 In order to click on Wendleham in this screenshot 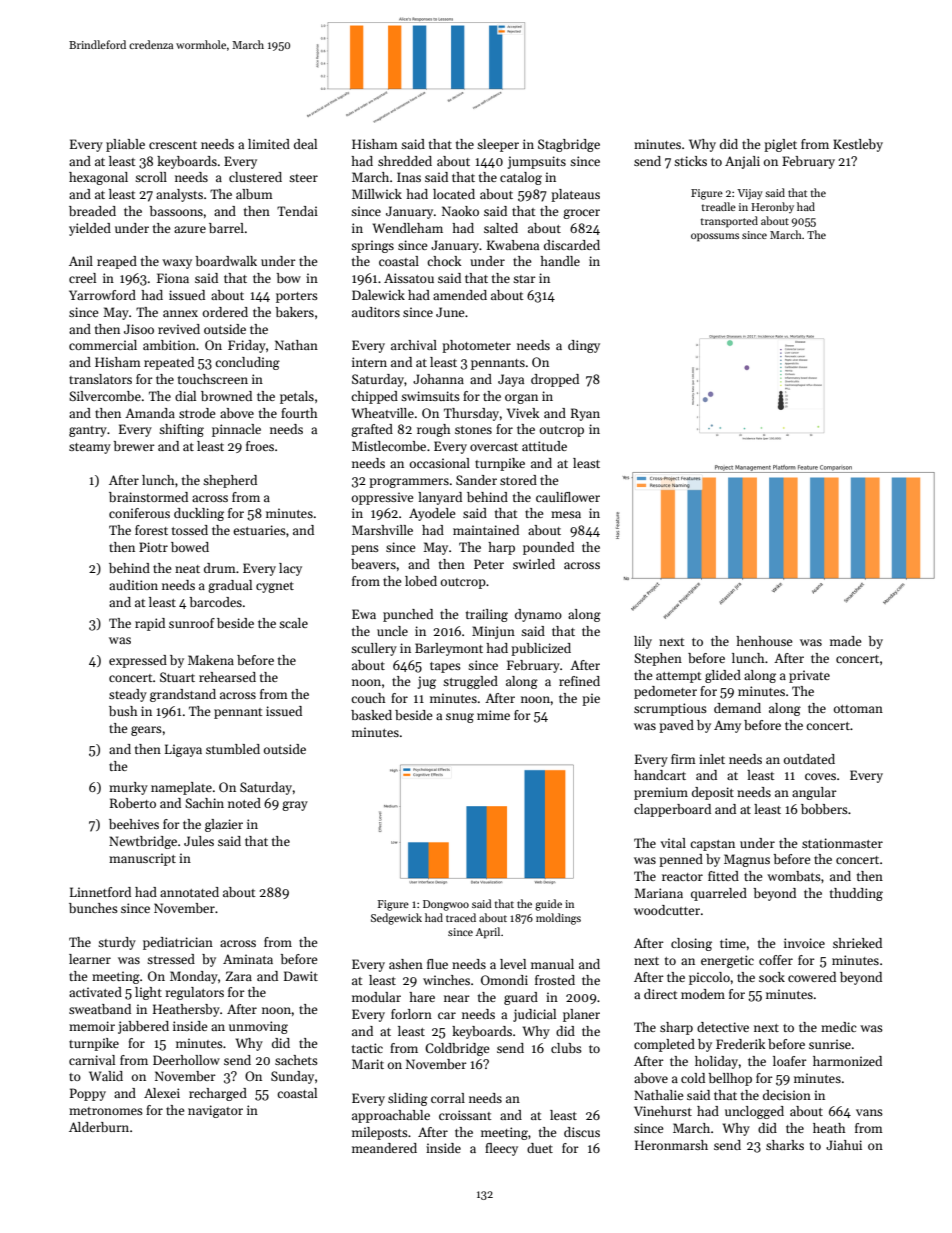, I will do `click(408, 228)`.
